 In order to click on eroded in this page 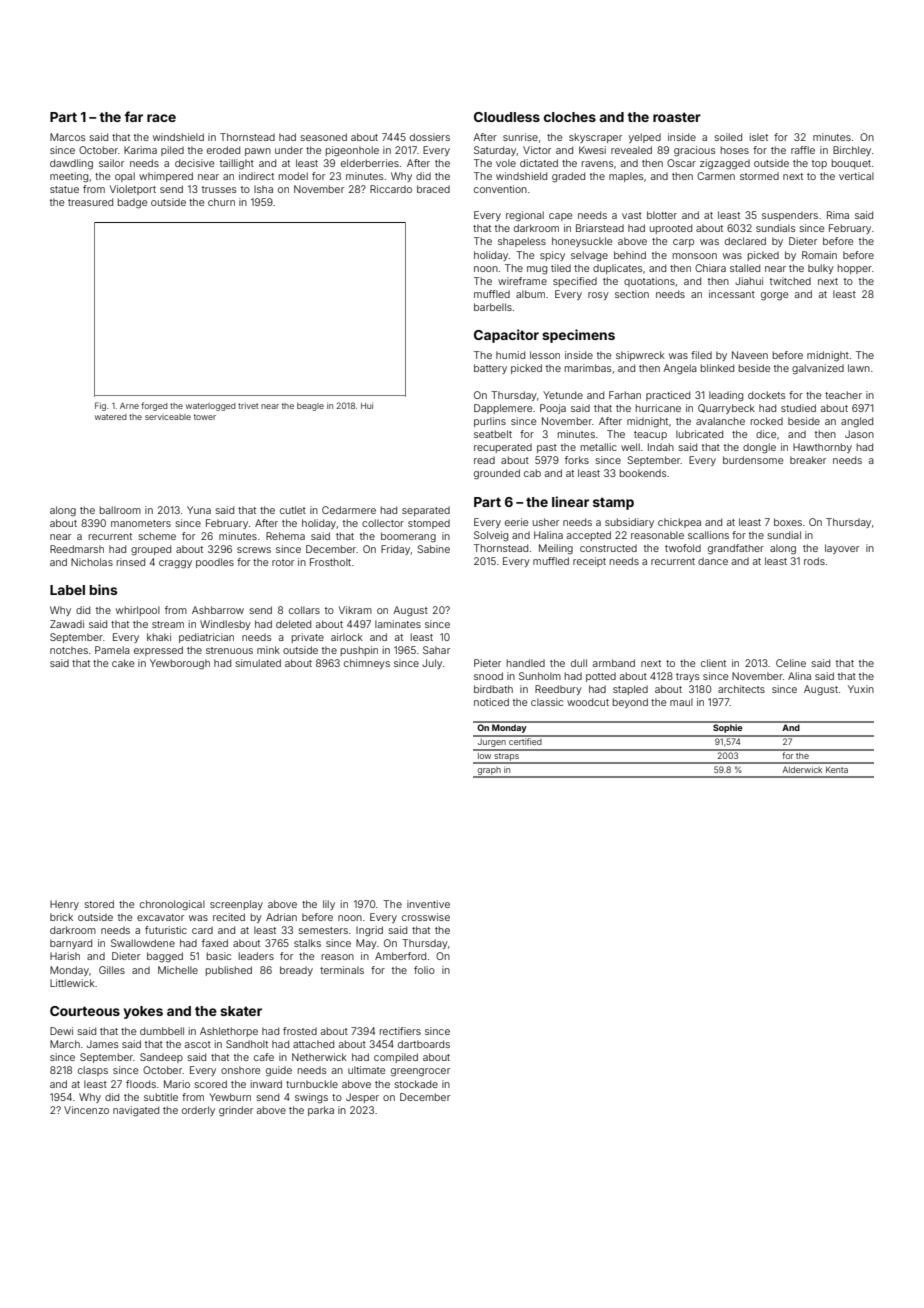, I will do `click(223, 150)`.
